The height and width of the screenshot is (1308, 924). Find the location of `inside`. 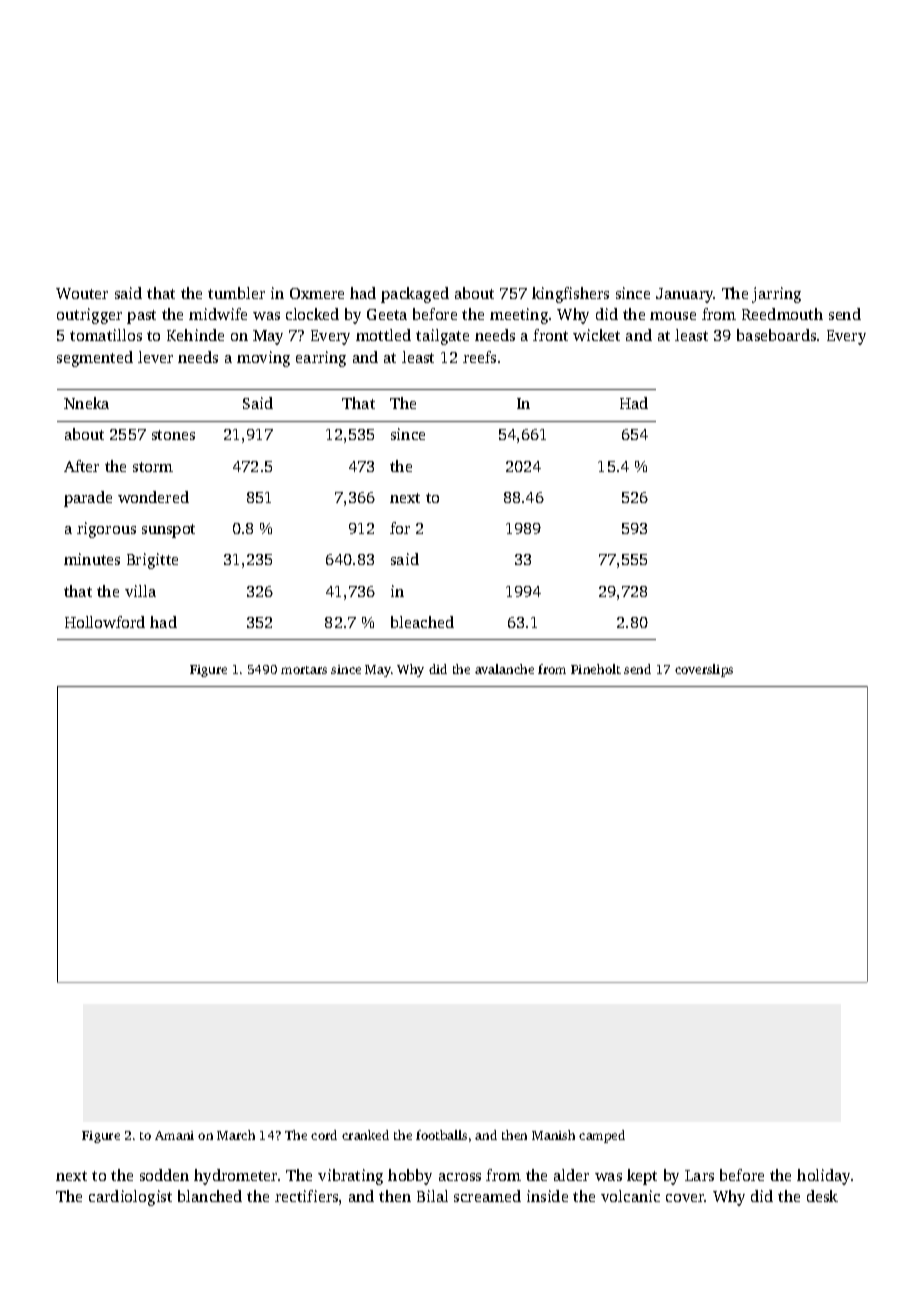

inside is located at coordinates (547, 1196).
